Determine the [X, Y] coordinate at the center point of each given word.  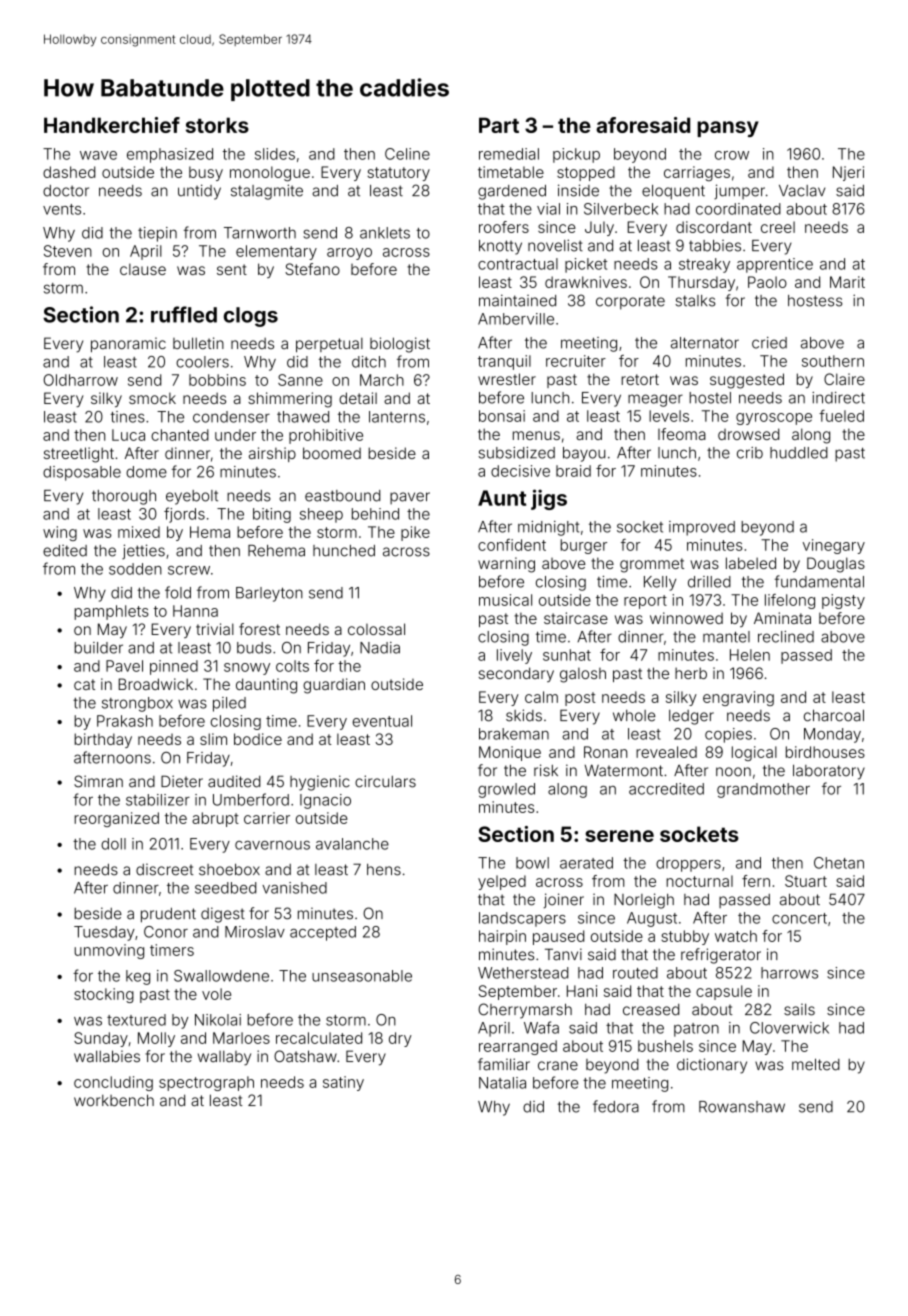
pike [415, 533]
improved [702, 528]
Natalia [502, 1083]
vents [62, 209]
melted [816, 1064]
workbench [114, 1100]
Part [499, 125]
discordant [714, 227]
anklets [385, 233]
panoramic [128, 345]
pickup [576, 155]
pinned [174, 667]
